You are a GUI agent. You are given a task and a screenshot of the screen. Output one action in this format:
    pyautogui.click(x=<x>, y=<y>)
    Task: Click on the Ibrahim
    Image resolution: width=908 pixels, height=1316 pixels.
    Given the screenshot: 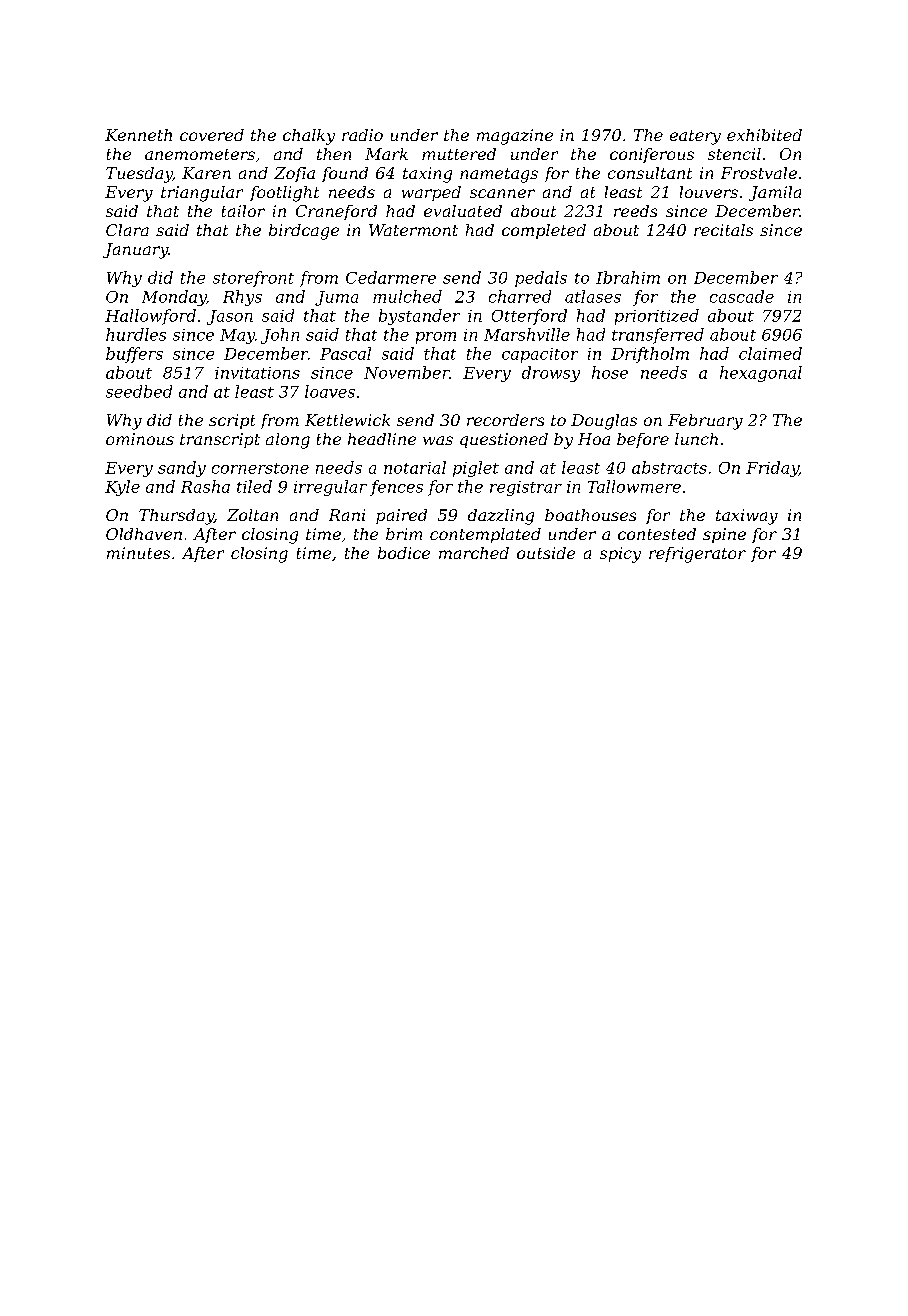 What is the action you would take?
    pyautogui.click(x=628, y=277)
